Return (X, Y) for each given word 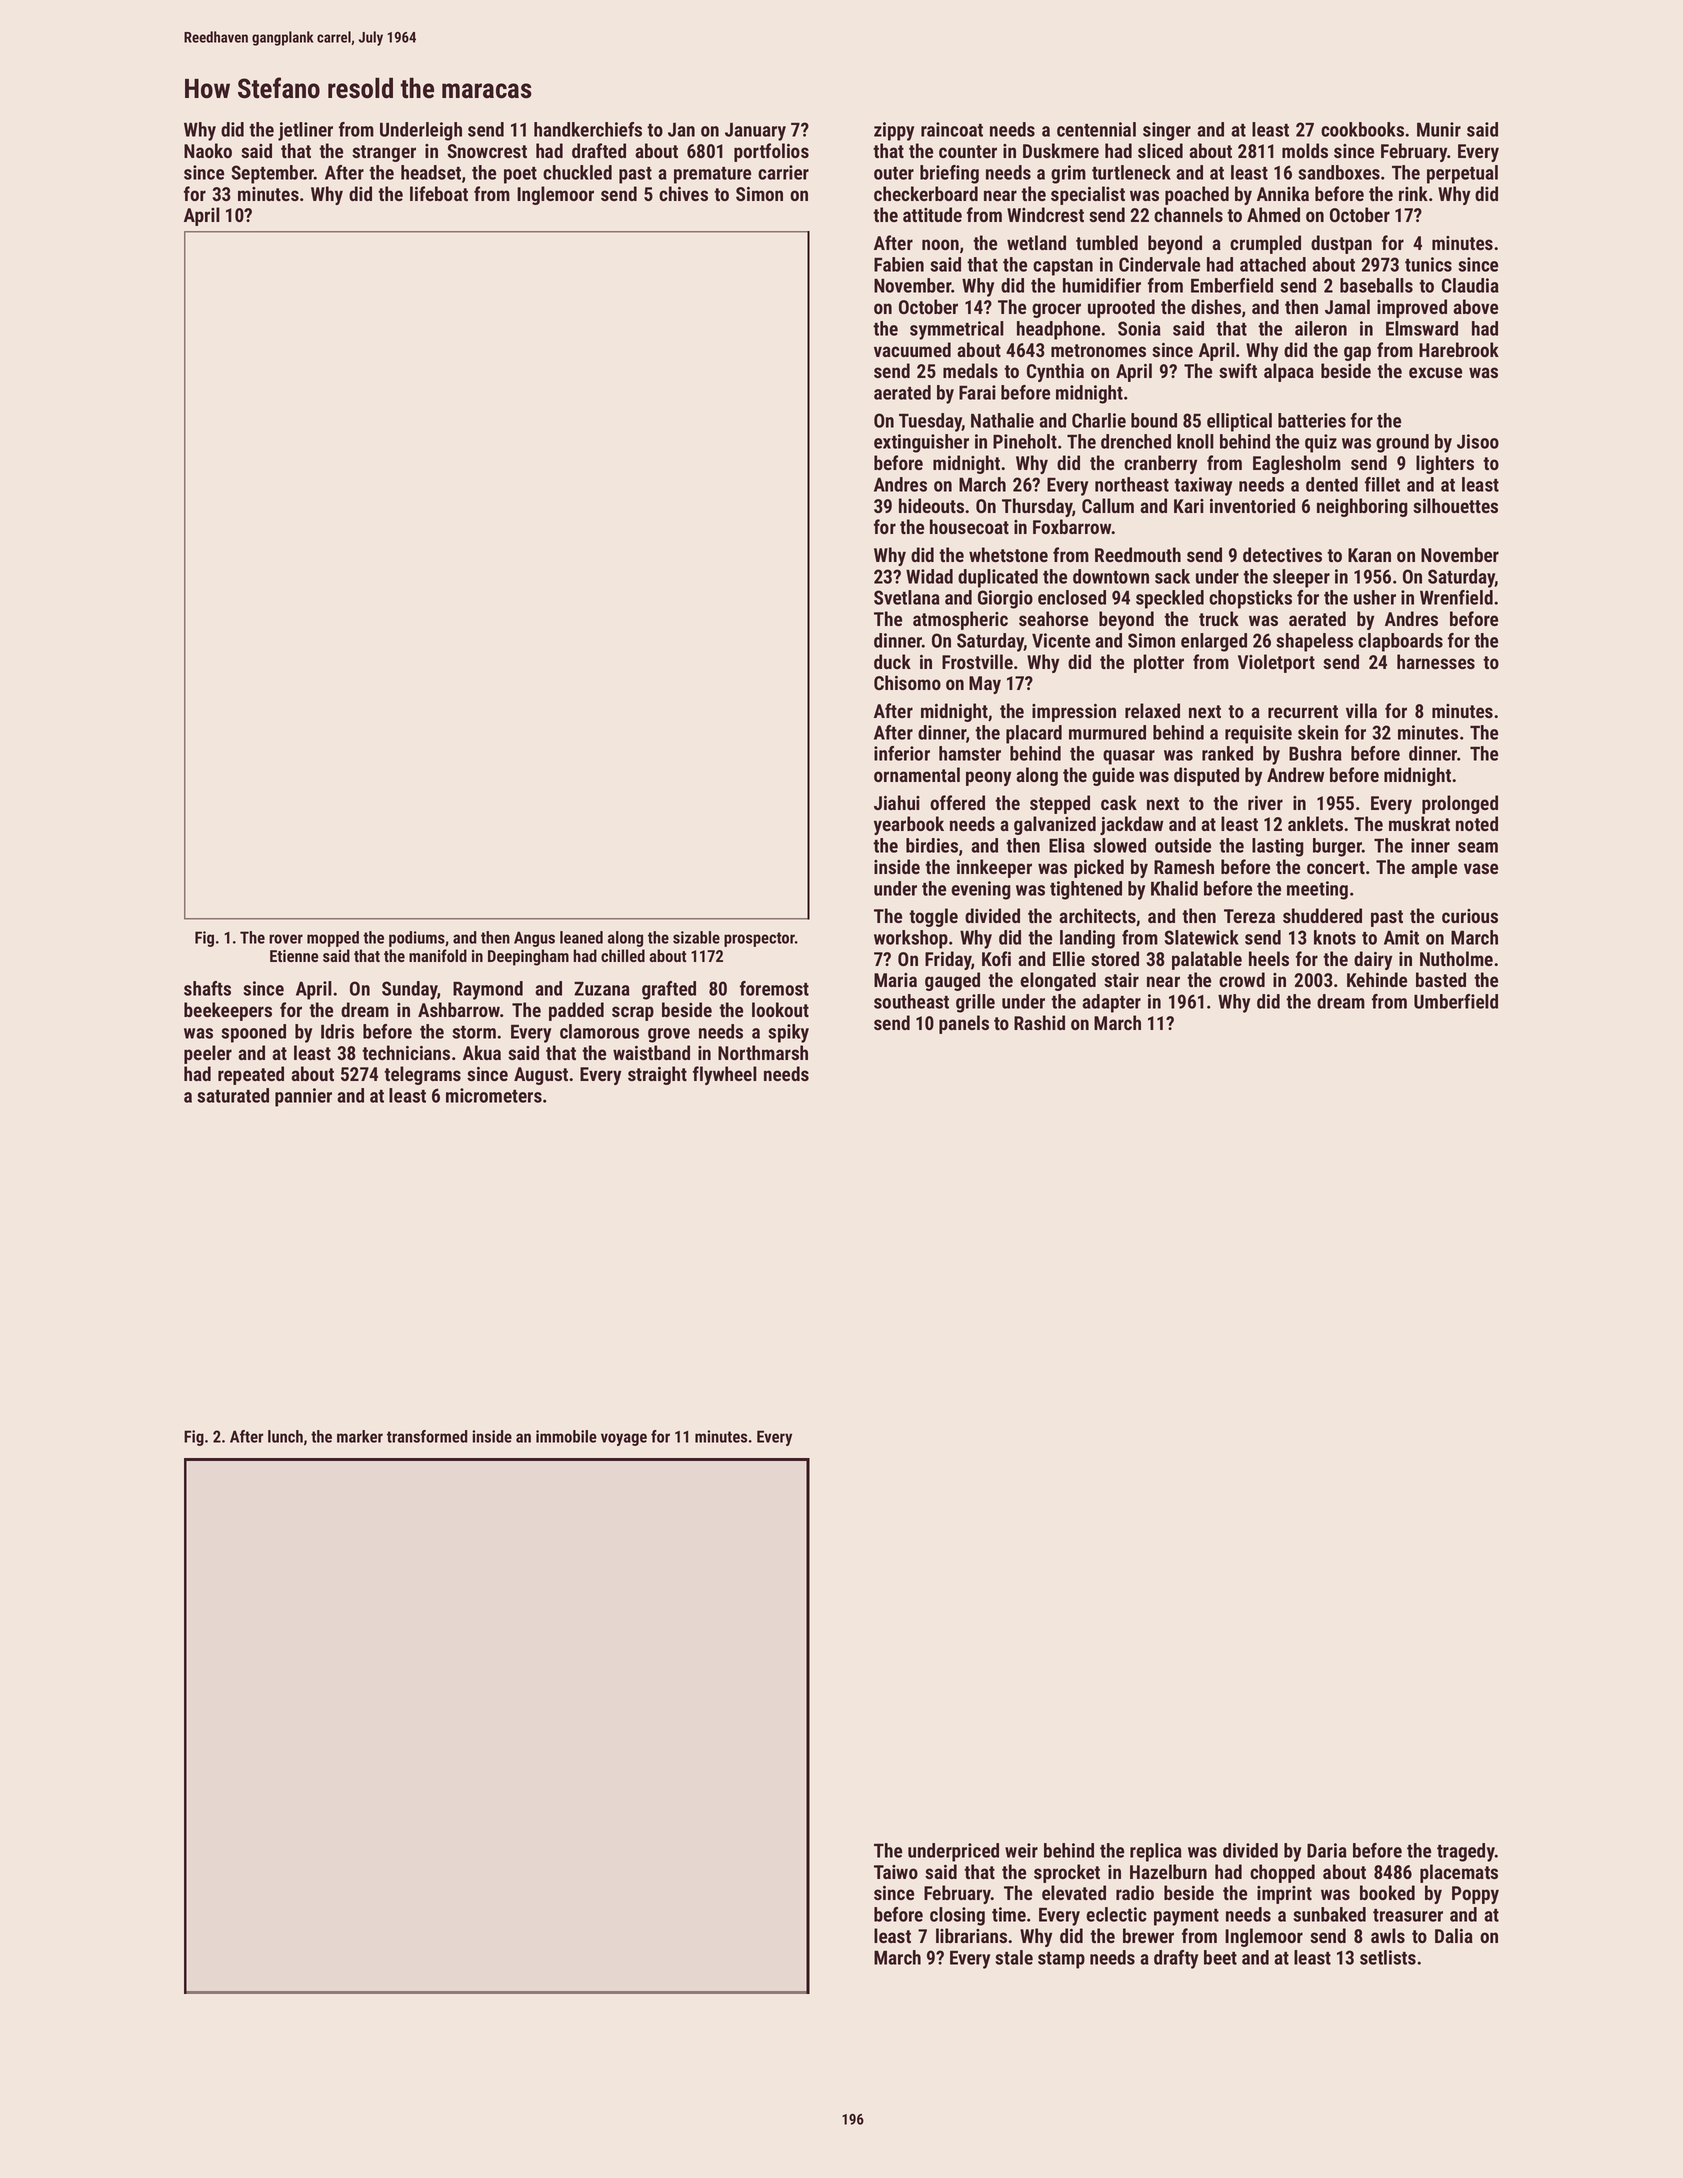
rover (286, 939)
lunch (285, 1436)
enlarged (1214, 642)
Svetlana (907, 597)
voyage (624, 1439)
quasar (1129, 757)
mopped (333, 939)
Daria (1327, 1850)
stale (1014, 1957)
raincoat (952, 129)
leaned (581, 937)
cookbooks (1362, 129)
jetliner (305, 131)
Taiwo (896, 1872)
